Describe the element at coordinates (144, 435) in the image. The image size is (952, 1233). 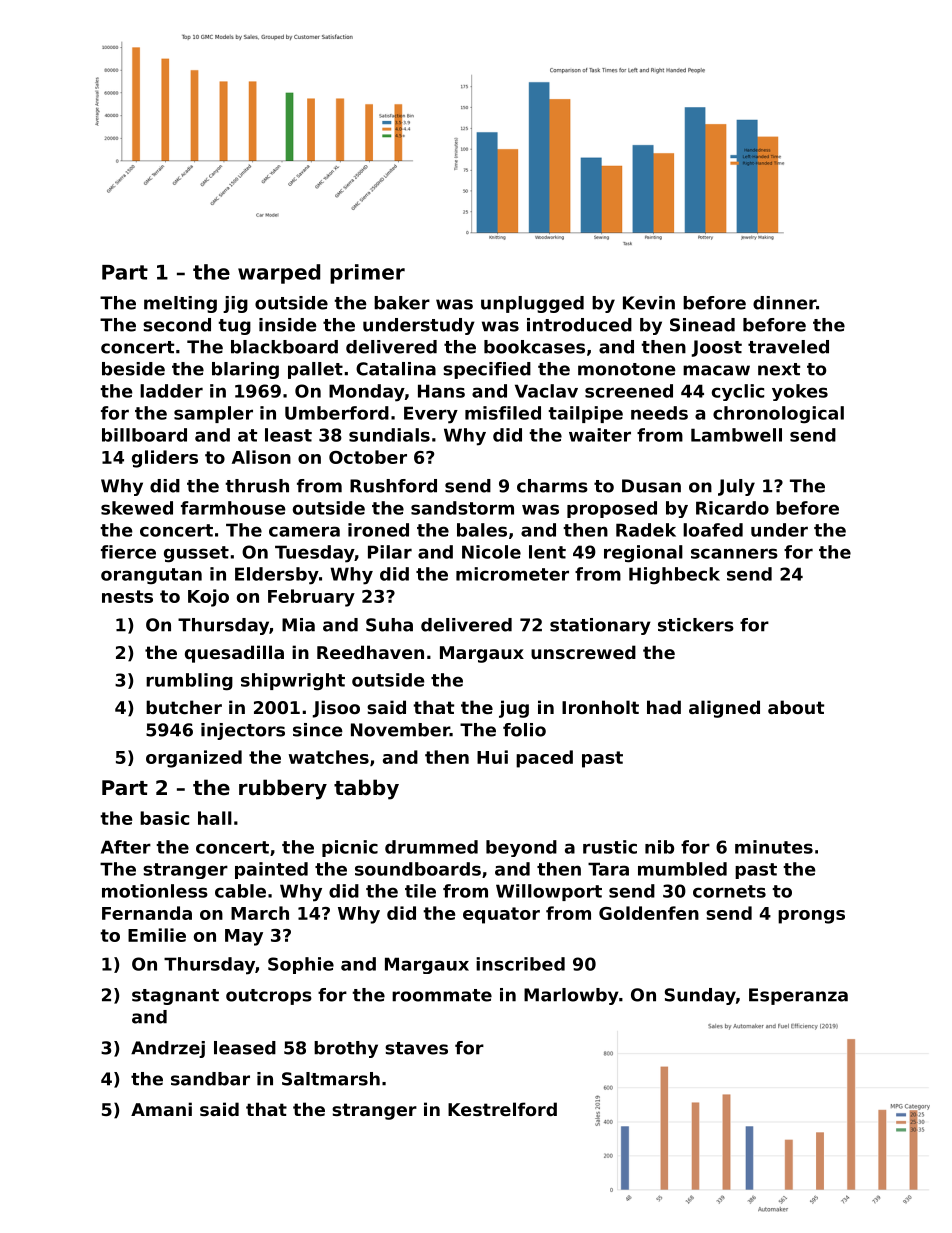
I see `billboard` at that location.
